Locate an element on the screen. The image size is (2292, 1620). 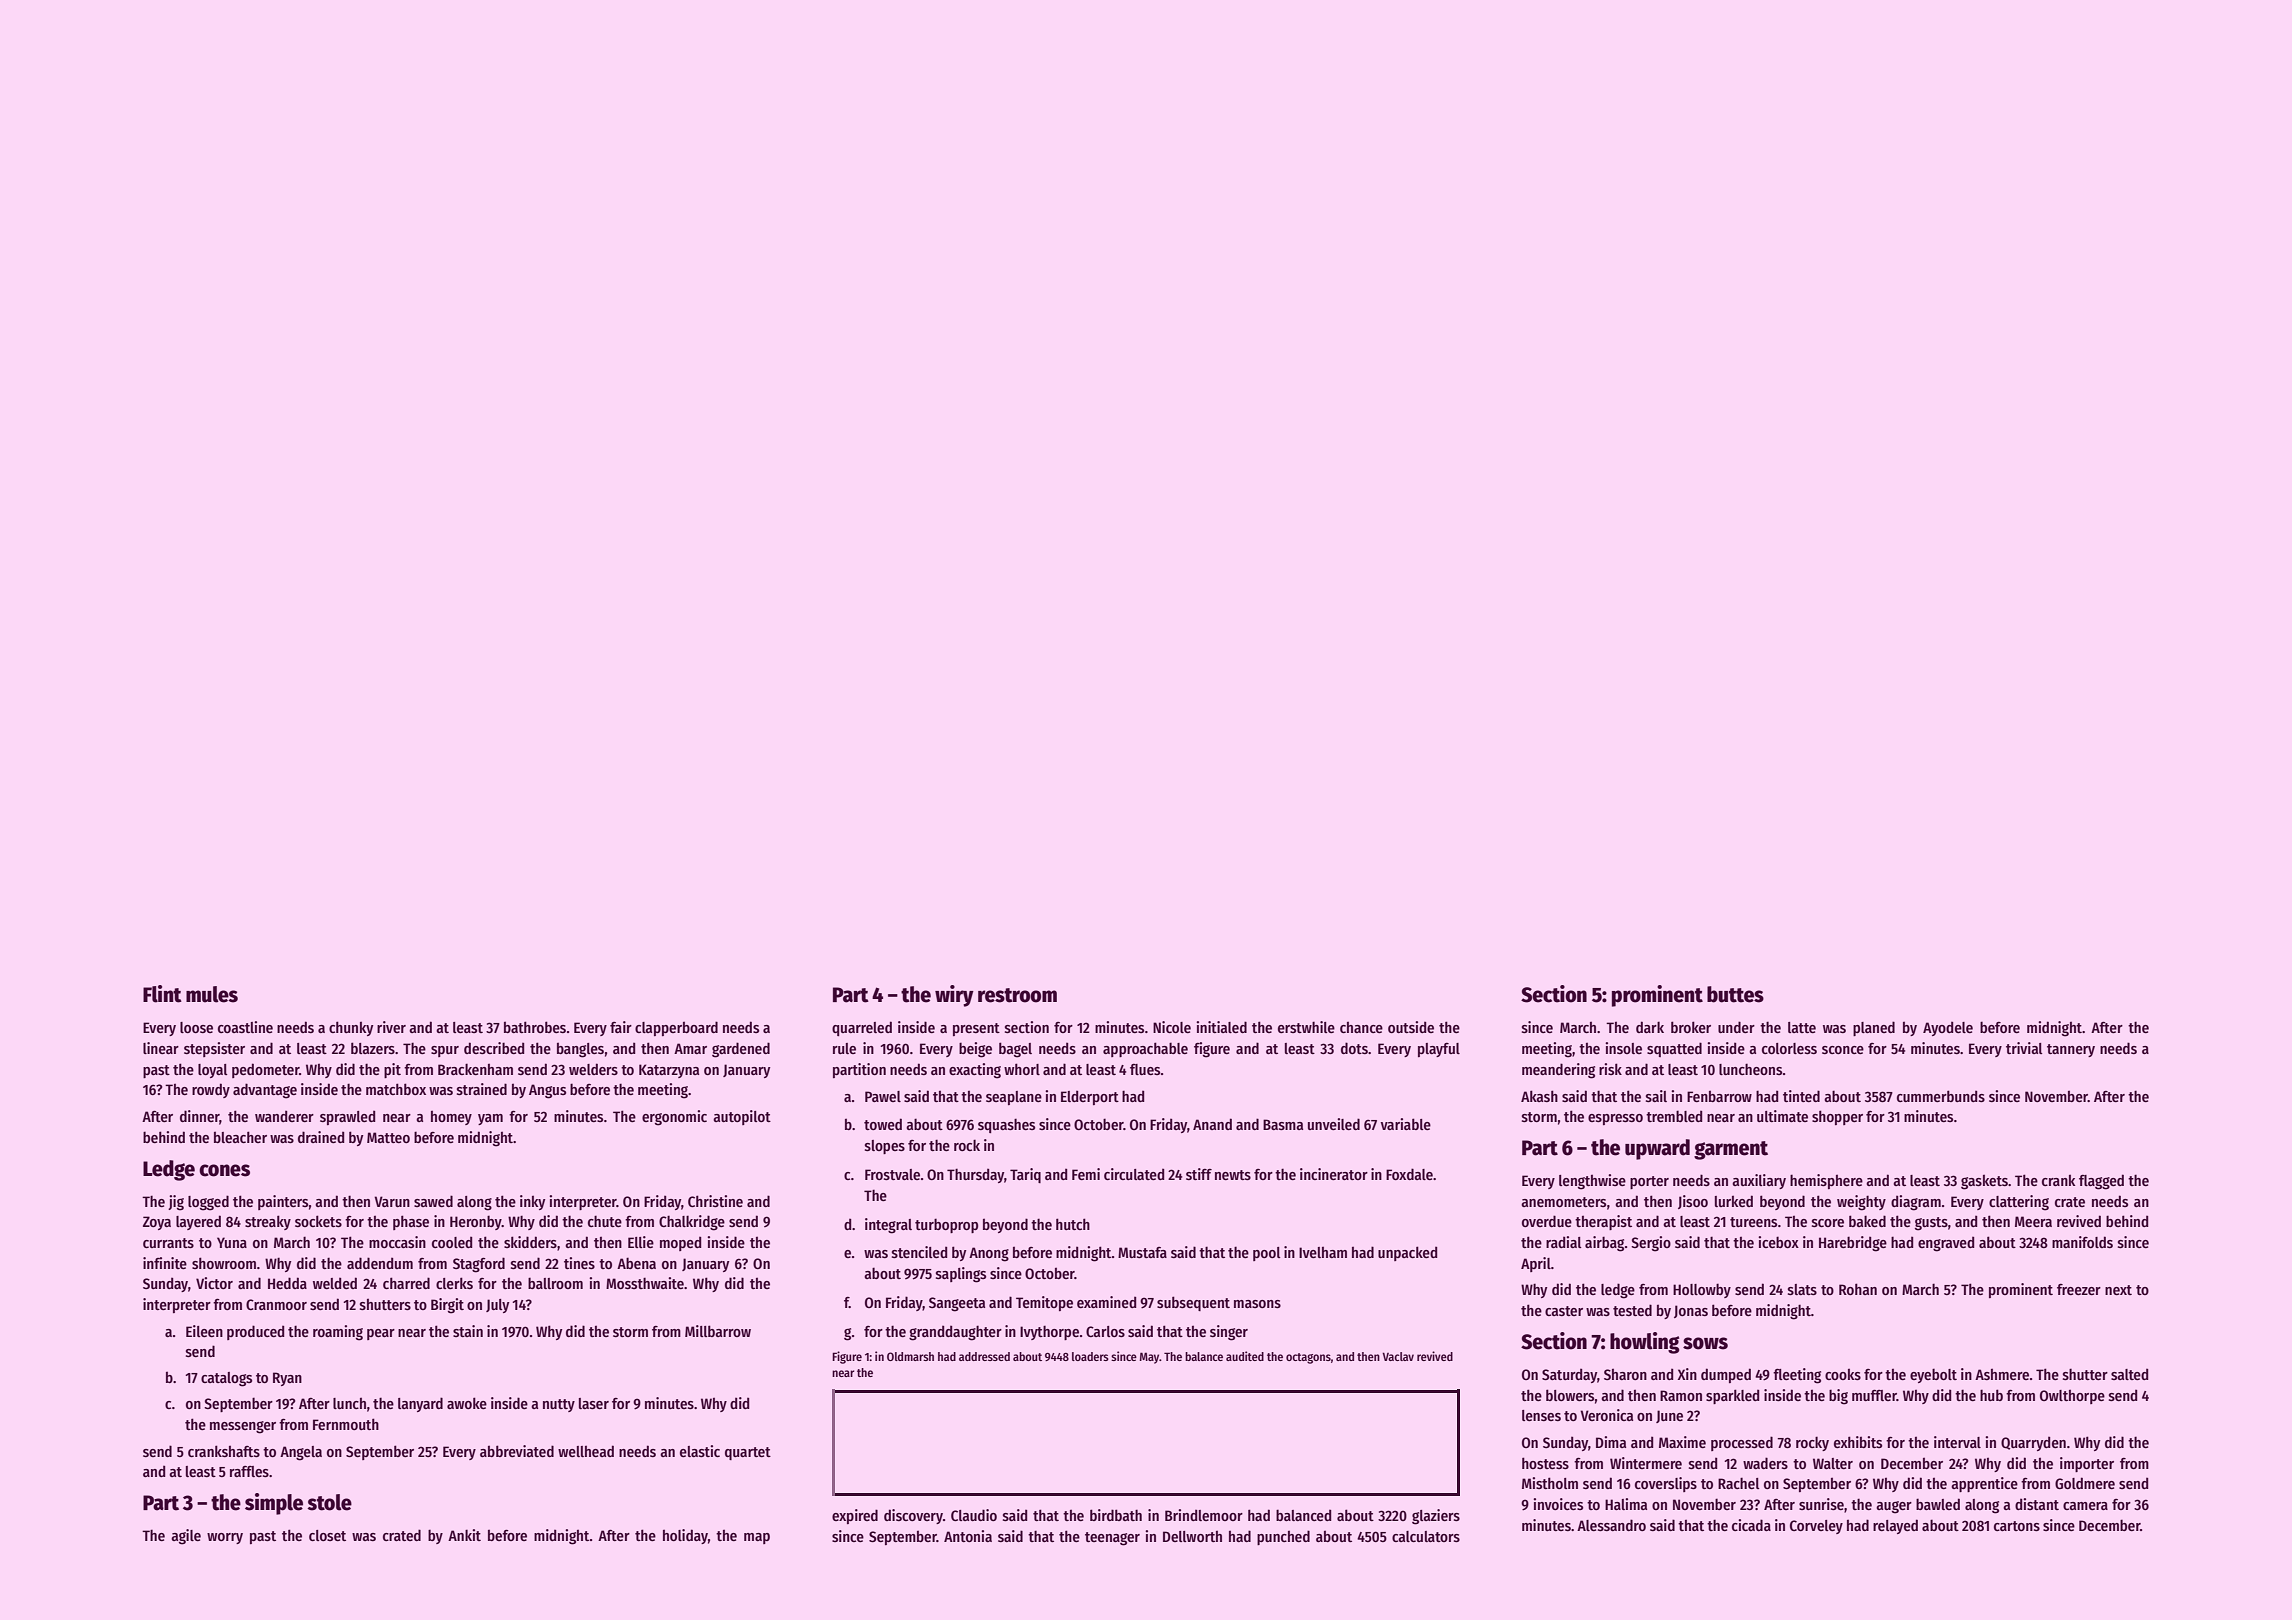
agile is located at coordinates (186, 1537).
